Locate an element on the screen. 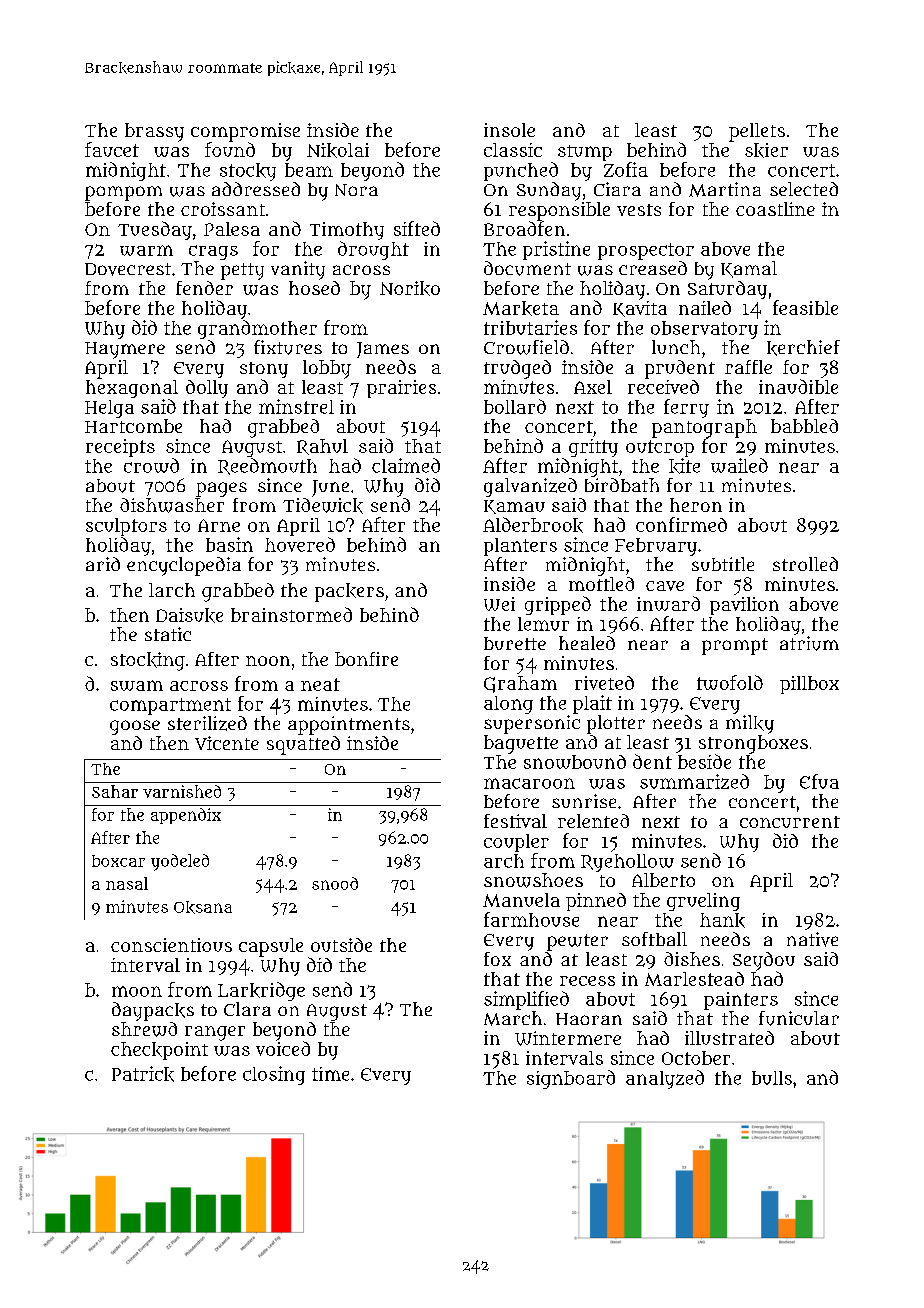  milky is located at coordinates (750, 724).
